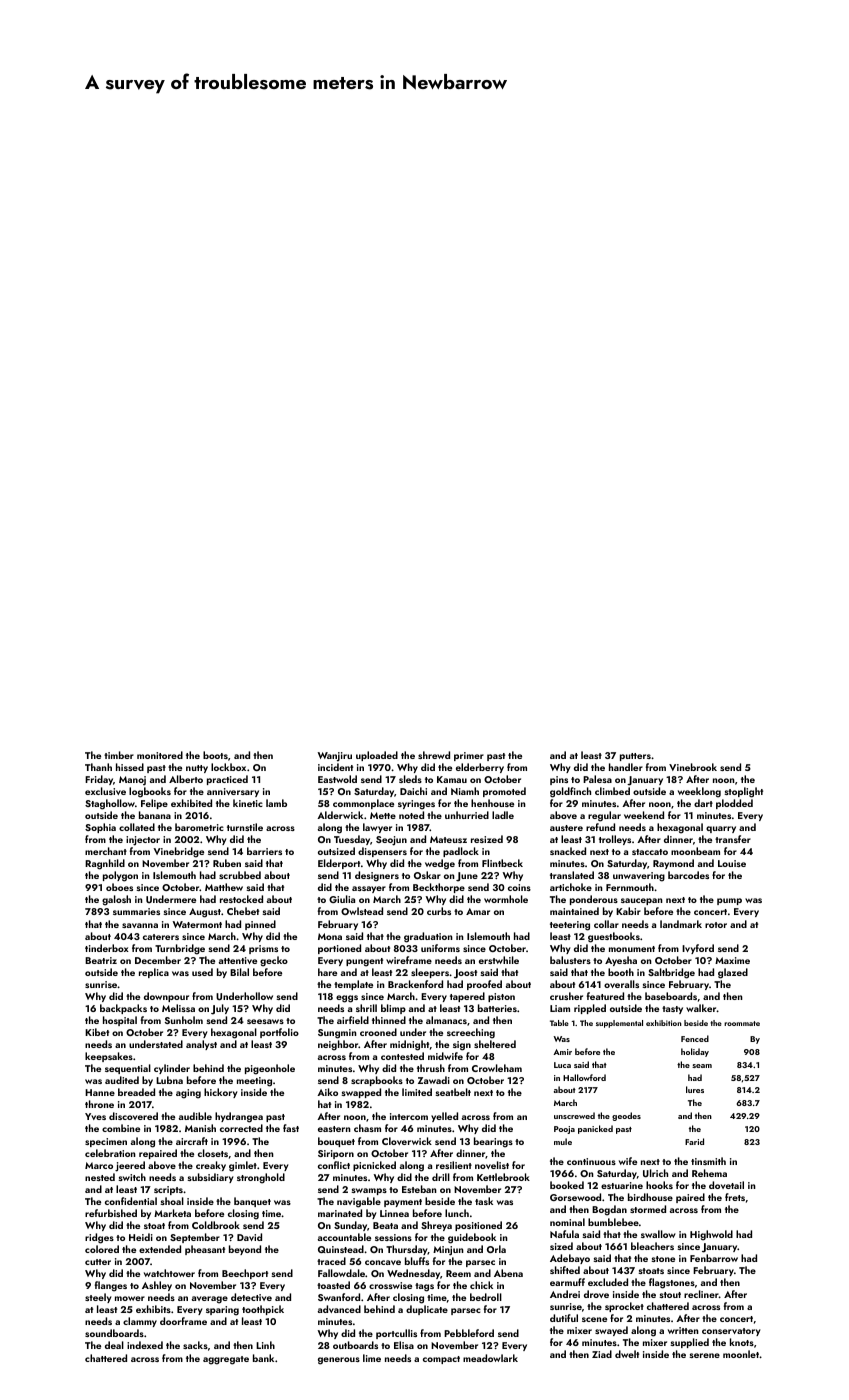  What do you see at coordinates (389, 1020) in the image?
I see `thinned` at bounding box center [389, 1020].
